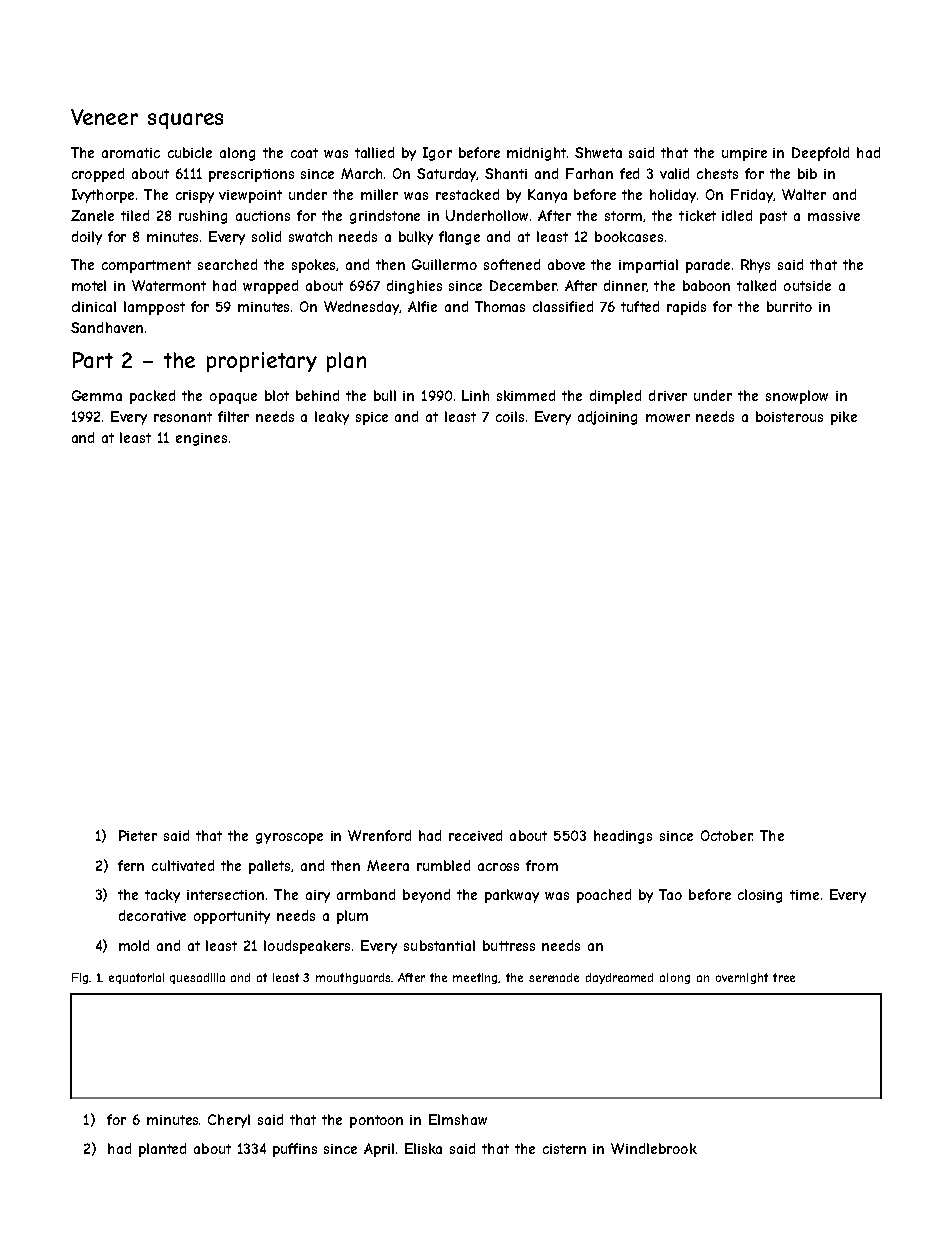 The width and height of the page is (952, 1233). Describe the element at coordinates (789, 416) in the page. I see `boisterous` at that location.
